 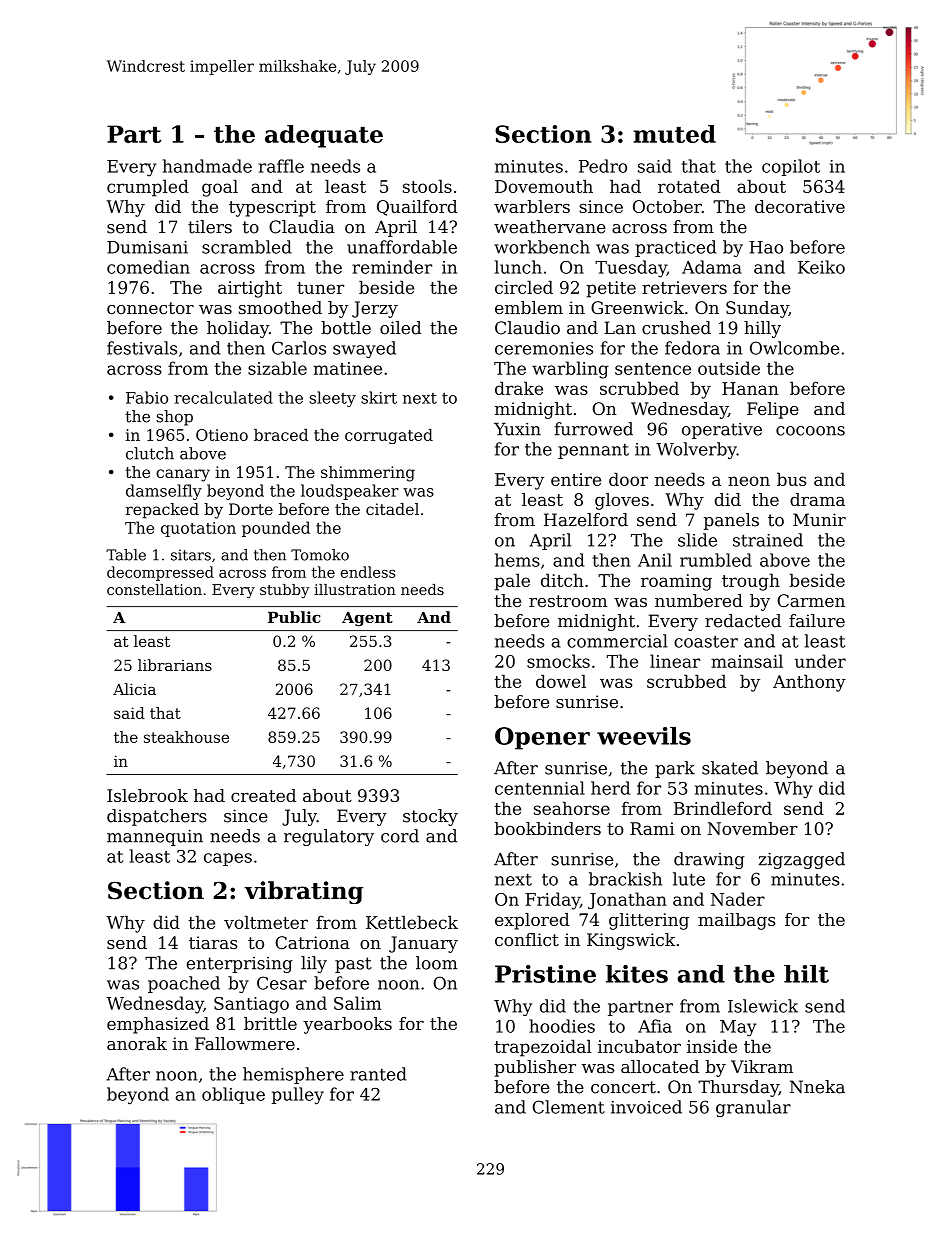 I want to click on mannequin, so click(x=155, y=837).
